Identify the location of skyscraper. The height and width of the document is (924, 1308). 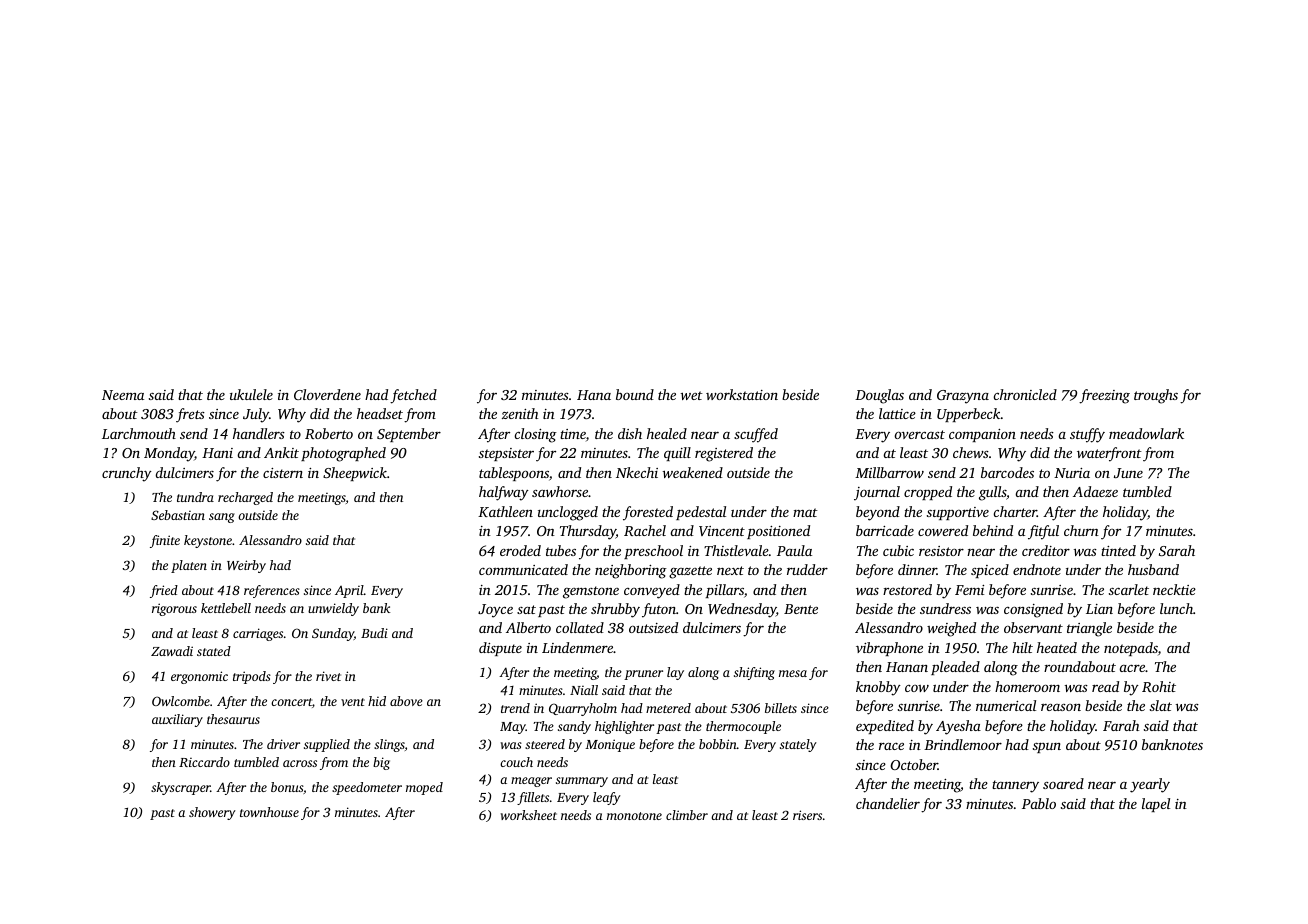
(181, 788).
